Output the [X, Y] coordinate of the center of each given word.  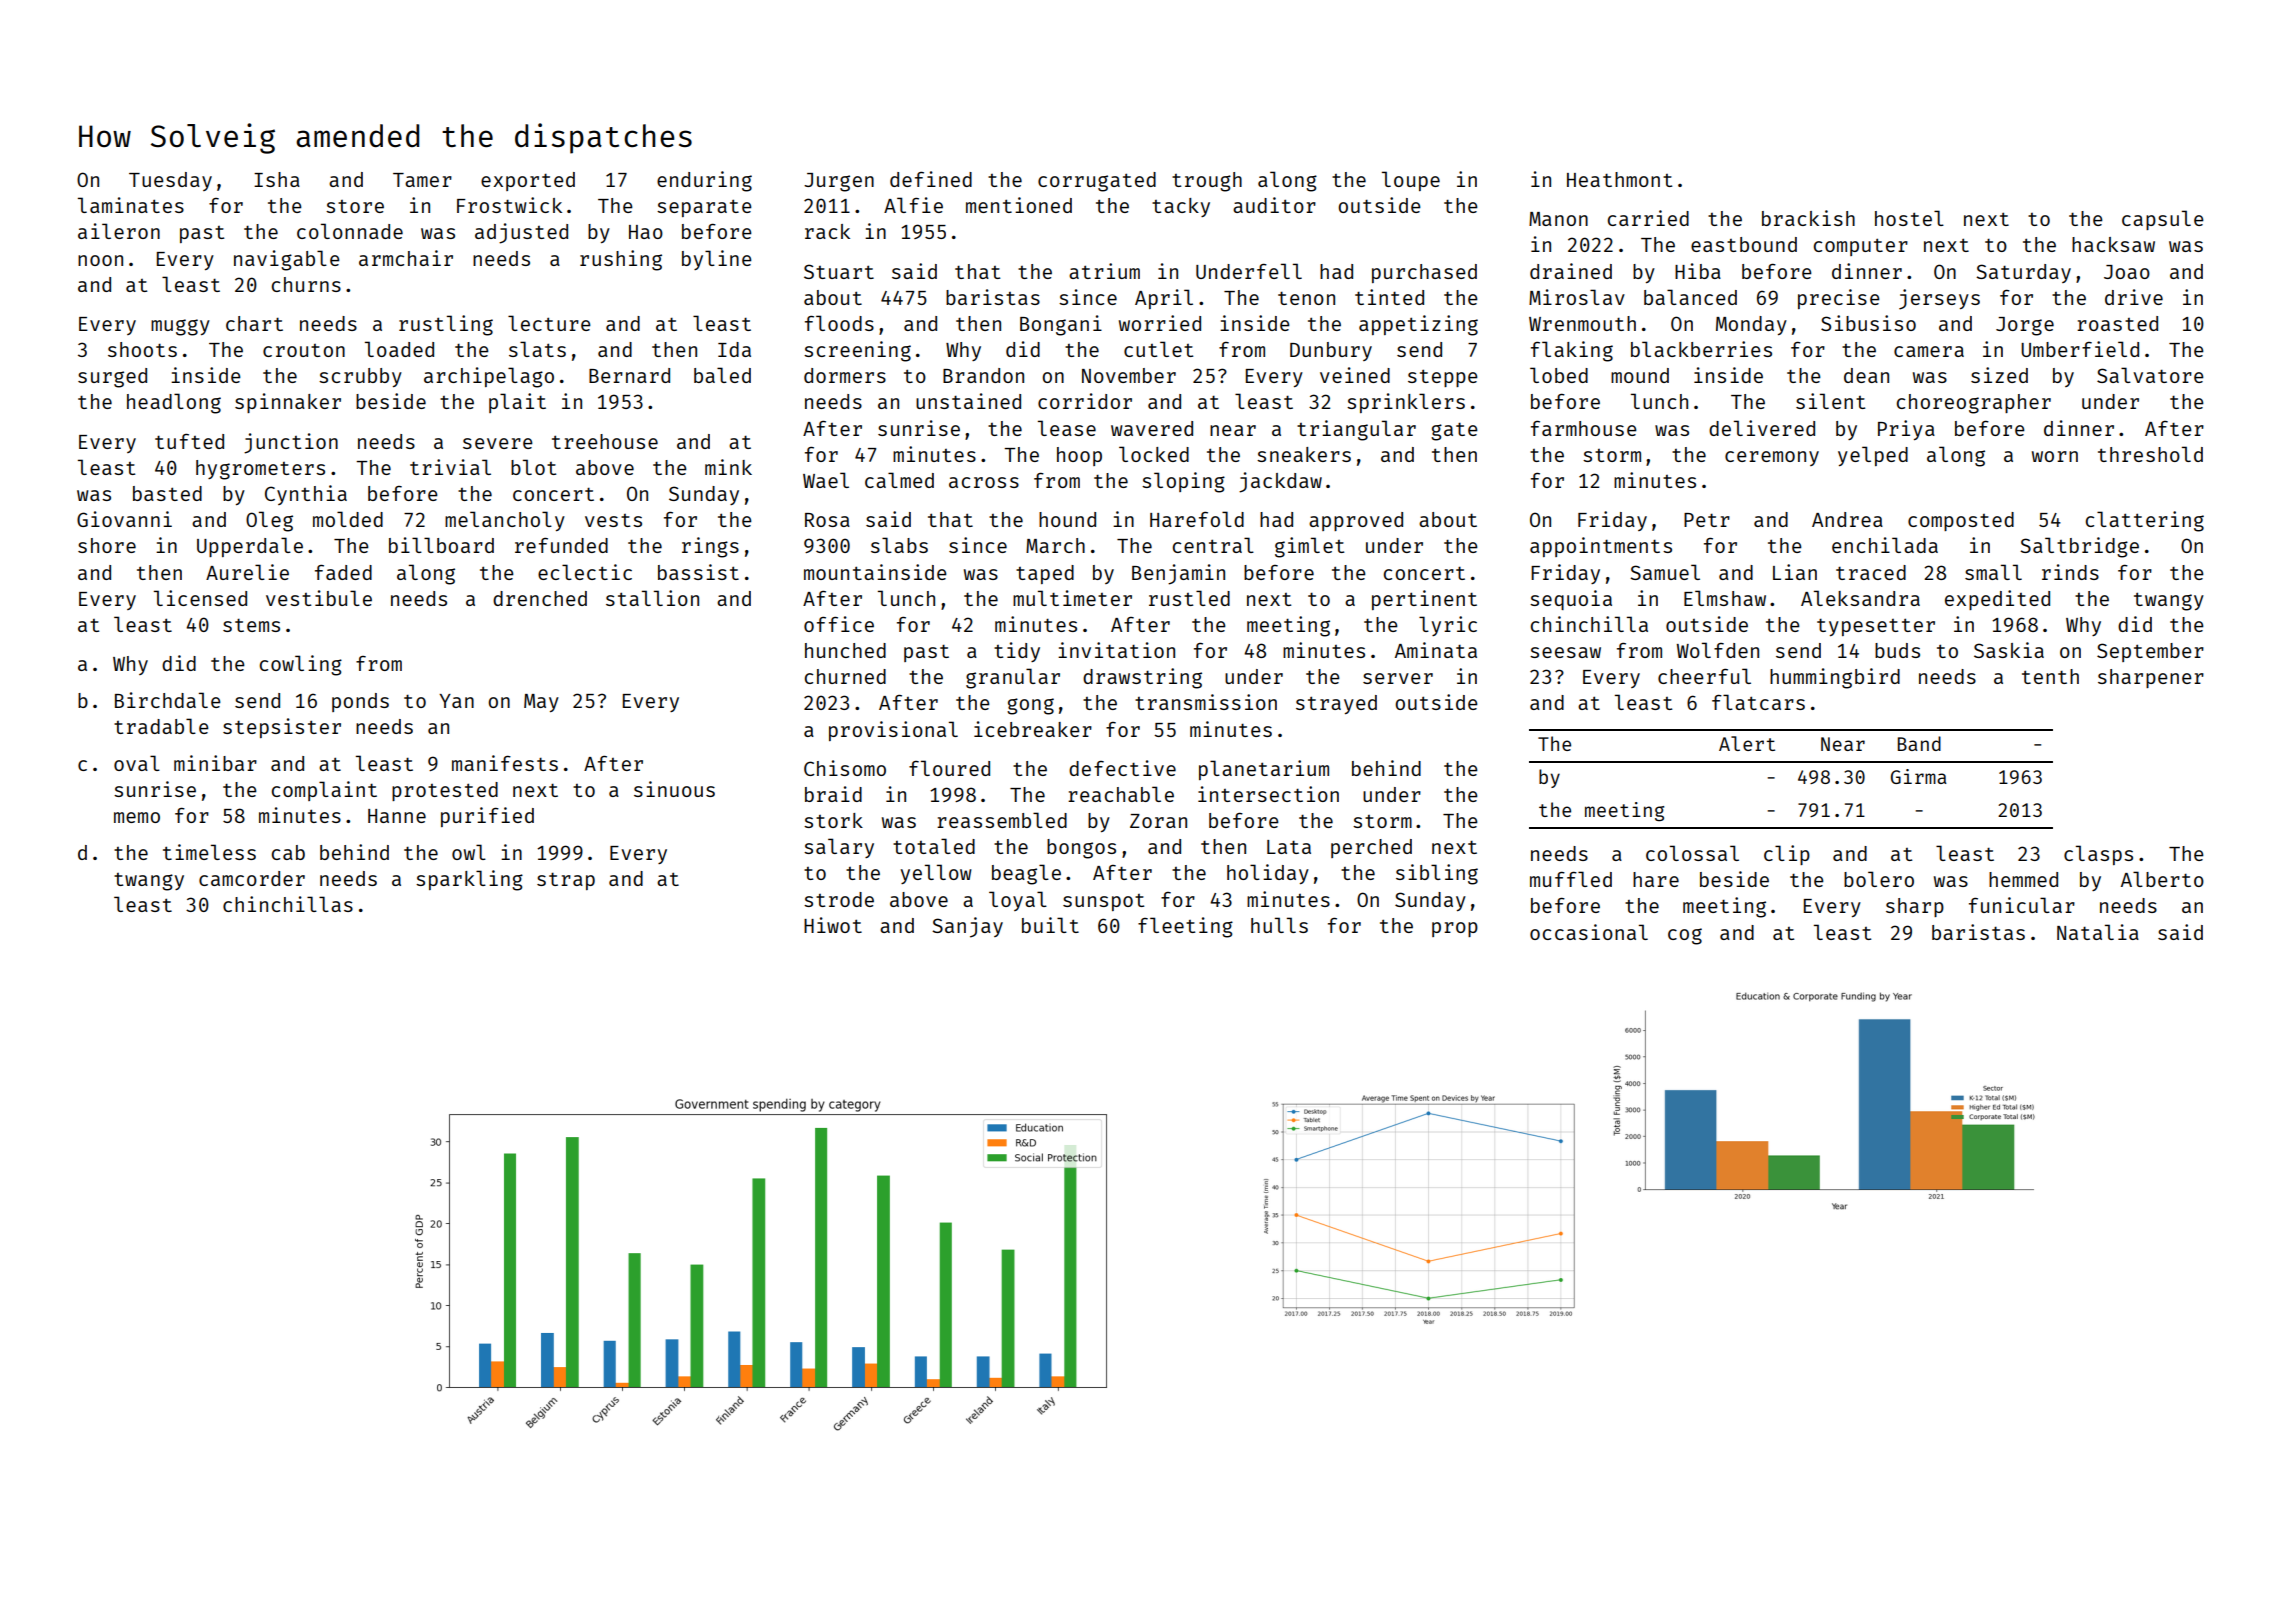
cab [288, 852]
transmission [1206, 702]
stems [251, 625]
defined [931, 179]
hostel [1909, 218]
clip [1787, 855]
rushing [621, 260]
